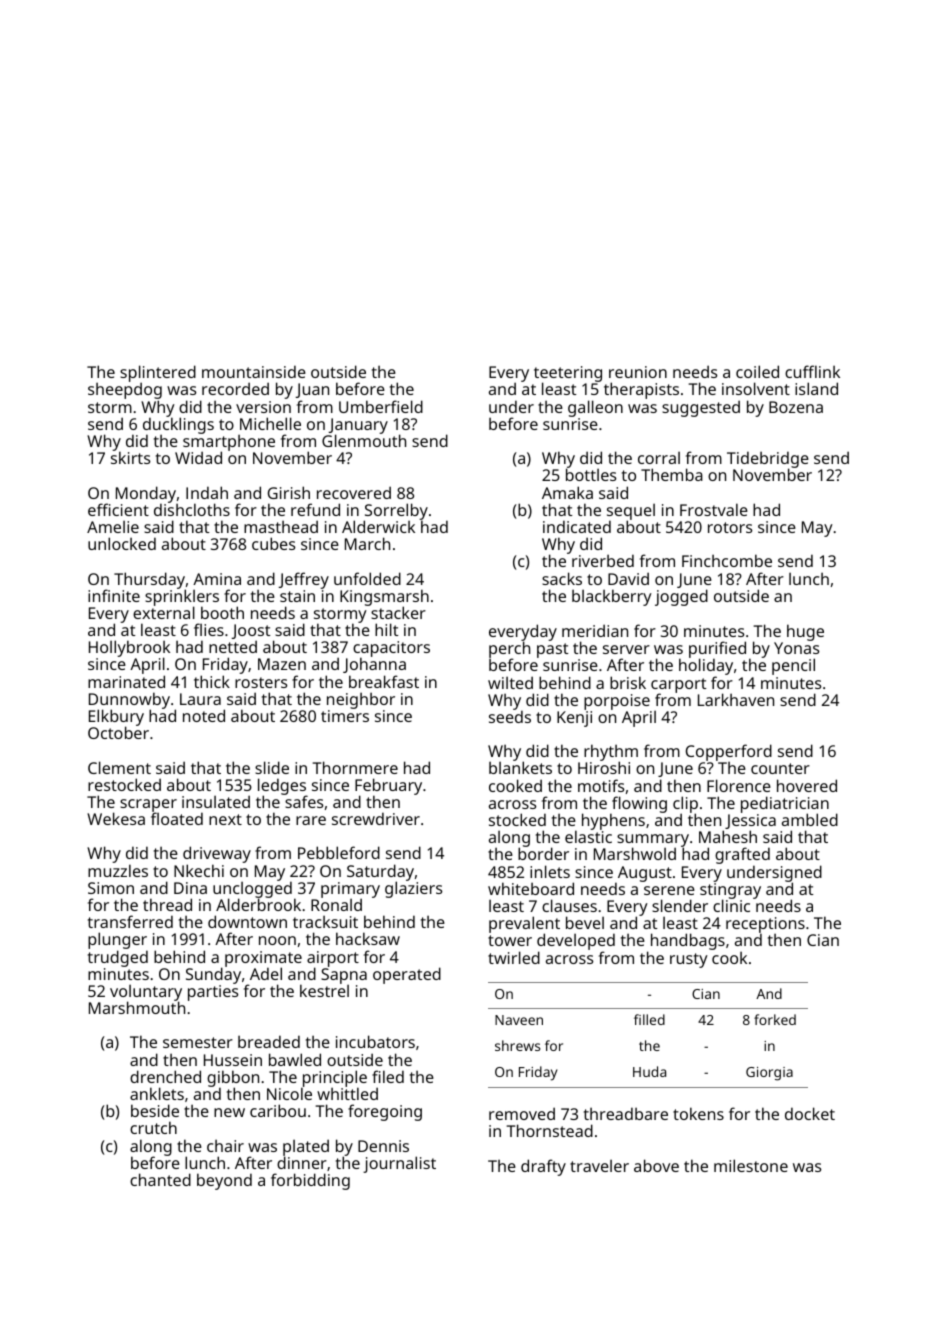  Describe the element at coordinates (261, 682) in the image. I see `rosters` at that location.
